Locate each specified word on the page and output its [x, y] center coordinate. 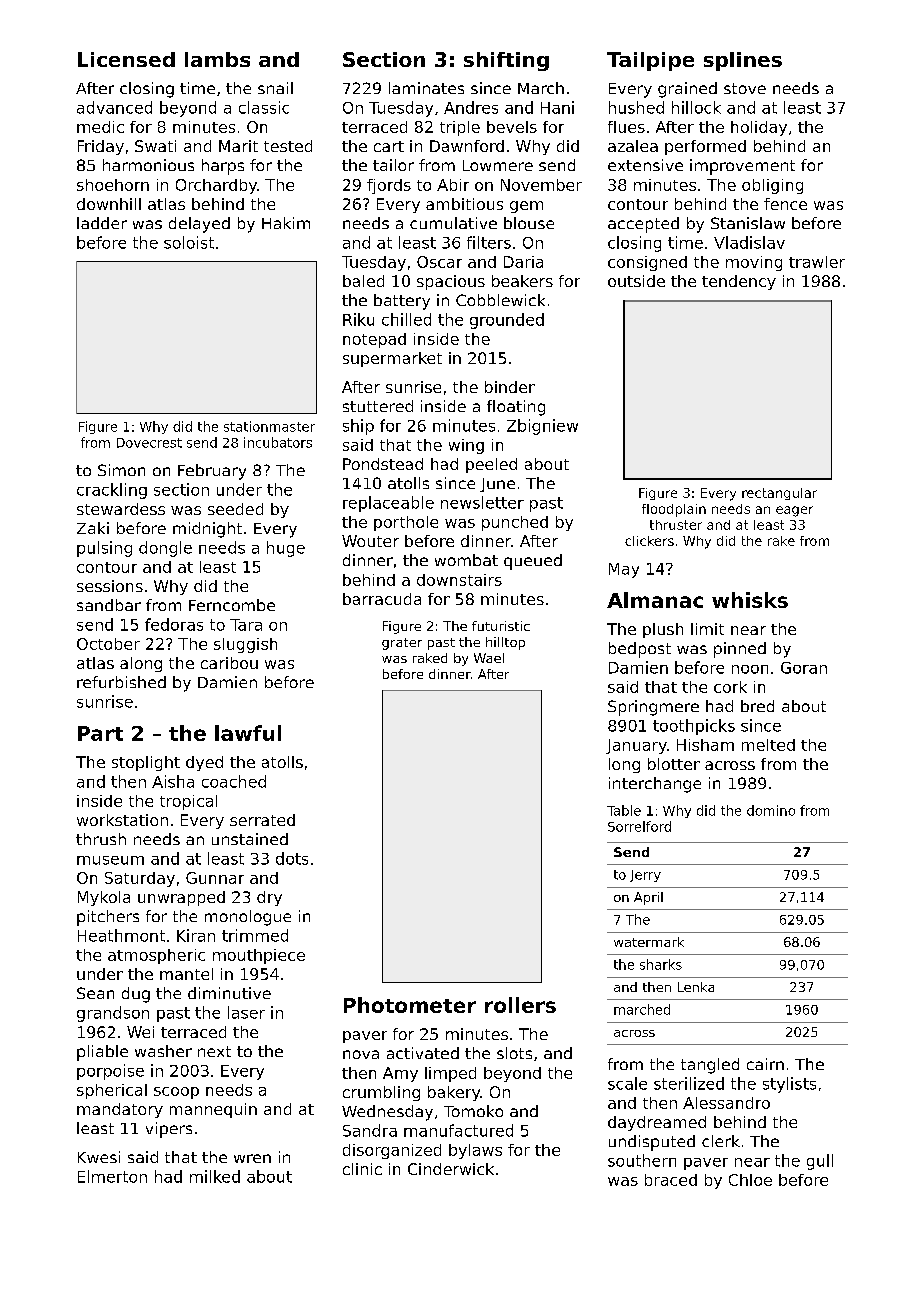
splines [743, 61]
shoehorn [113, 185]
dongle [165, 549]
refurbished [121, 682]
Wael [489, 658]
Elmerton [112, 1176]
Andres [471, 107]
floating [516, 408]
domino [771, 810]
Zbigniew [542, 427]
